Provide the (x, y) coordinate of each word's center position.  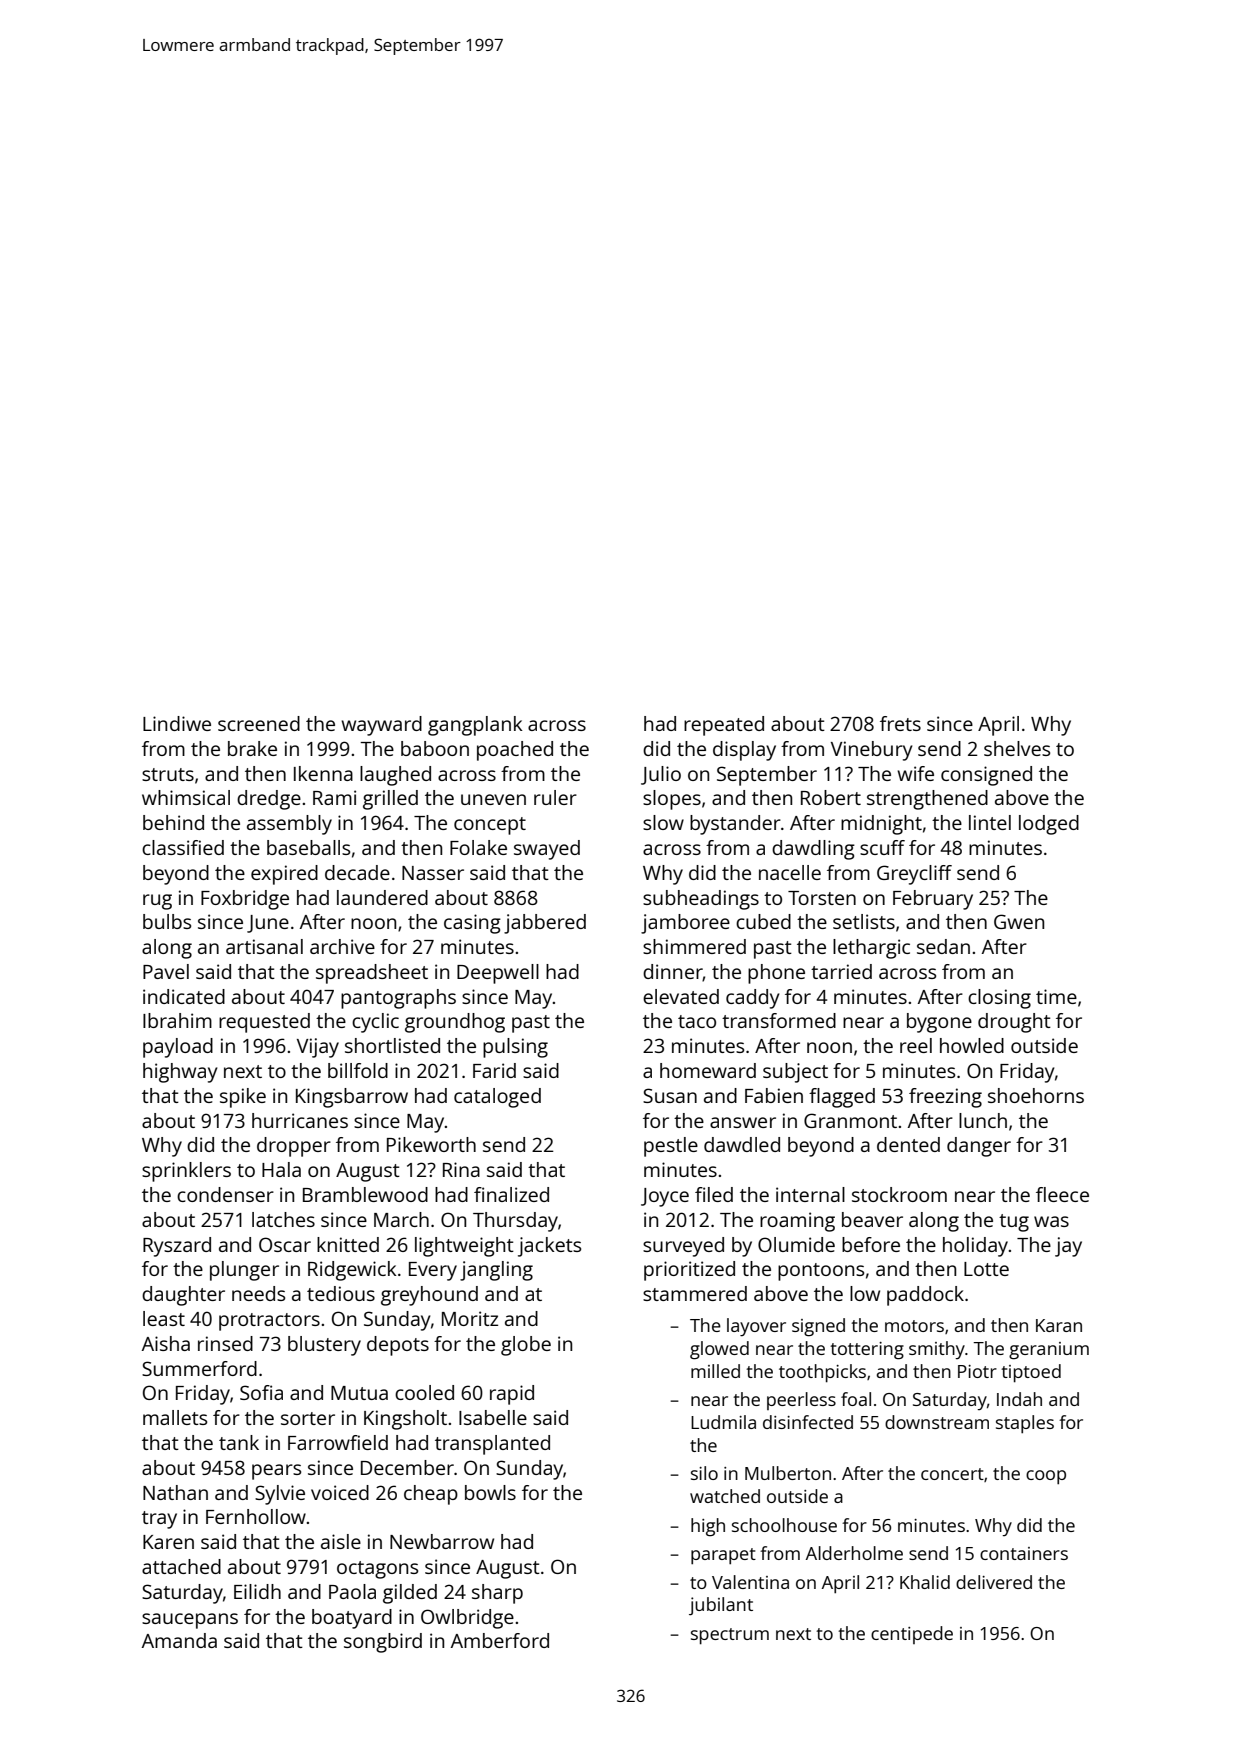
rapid (512, 1395)
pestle (671, 1147)
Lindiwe (177, 723)
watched (725, 1496)
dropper (294, 1147)
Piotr (977, 1371)
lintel (990, 822)
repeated (724, 726)
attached (181, 1566)
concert (952, 1474)
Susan (670, 1095)
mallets (175, 1417)
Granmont (850, 1120)
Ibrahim (177, 1020)
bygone (939, 1023)
